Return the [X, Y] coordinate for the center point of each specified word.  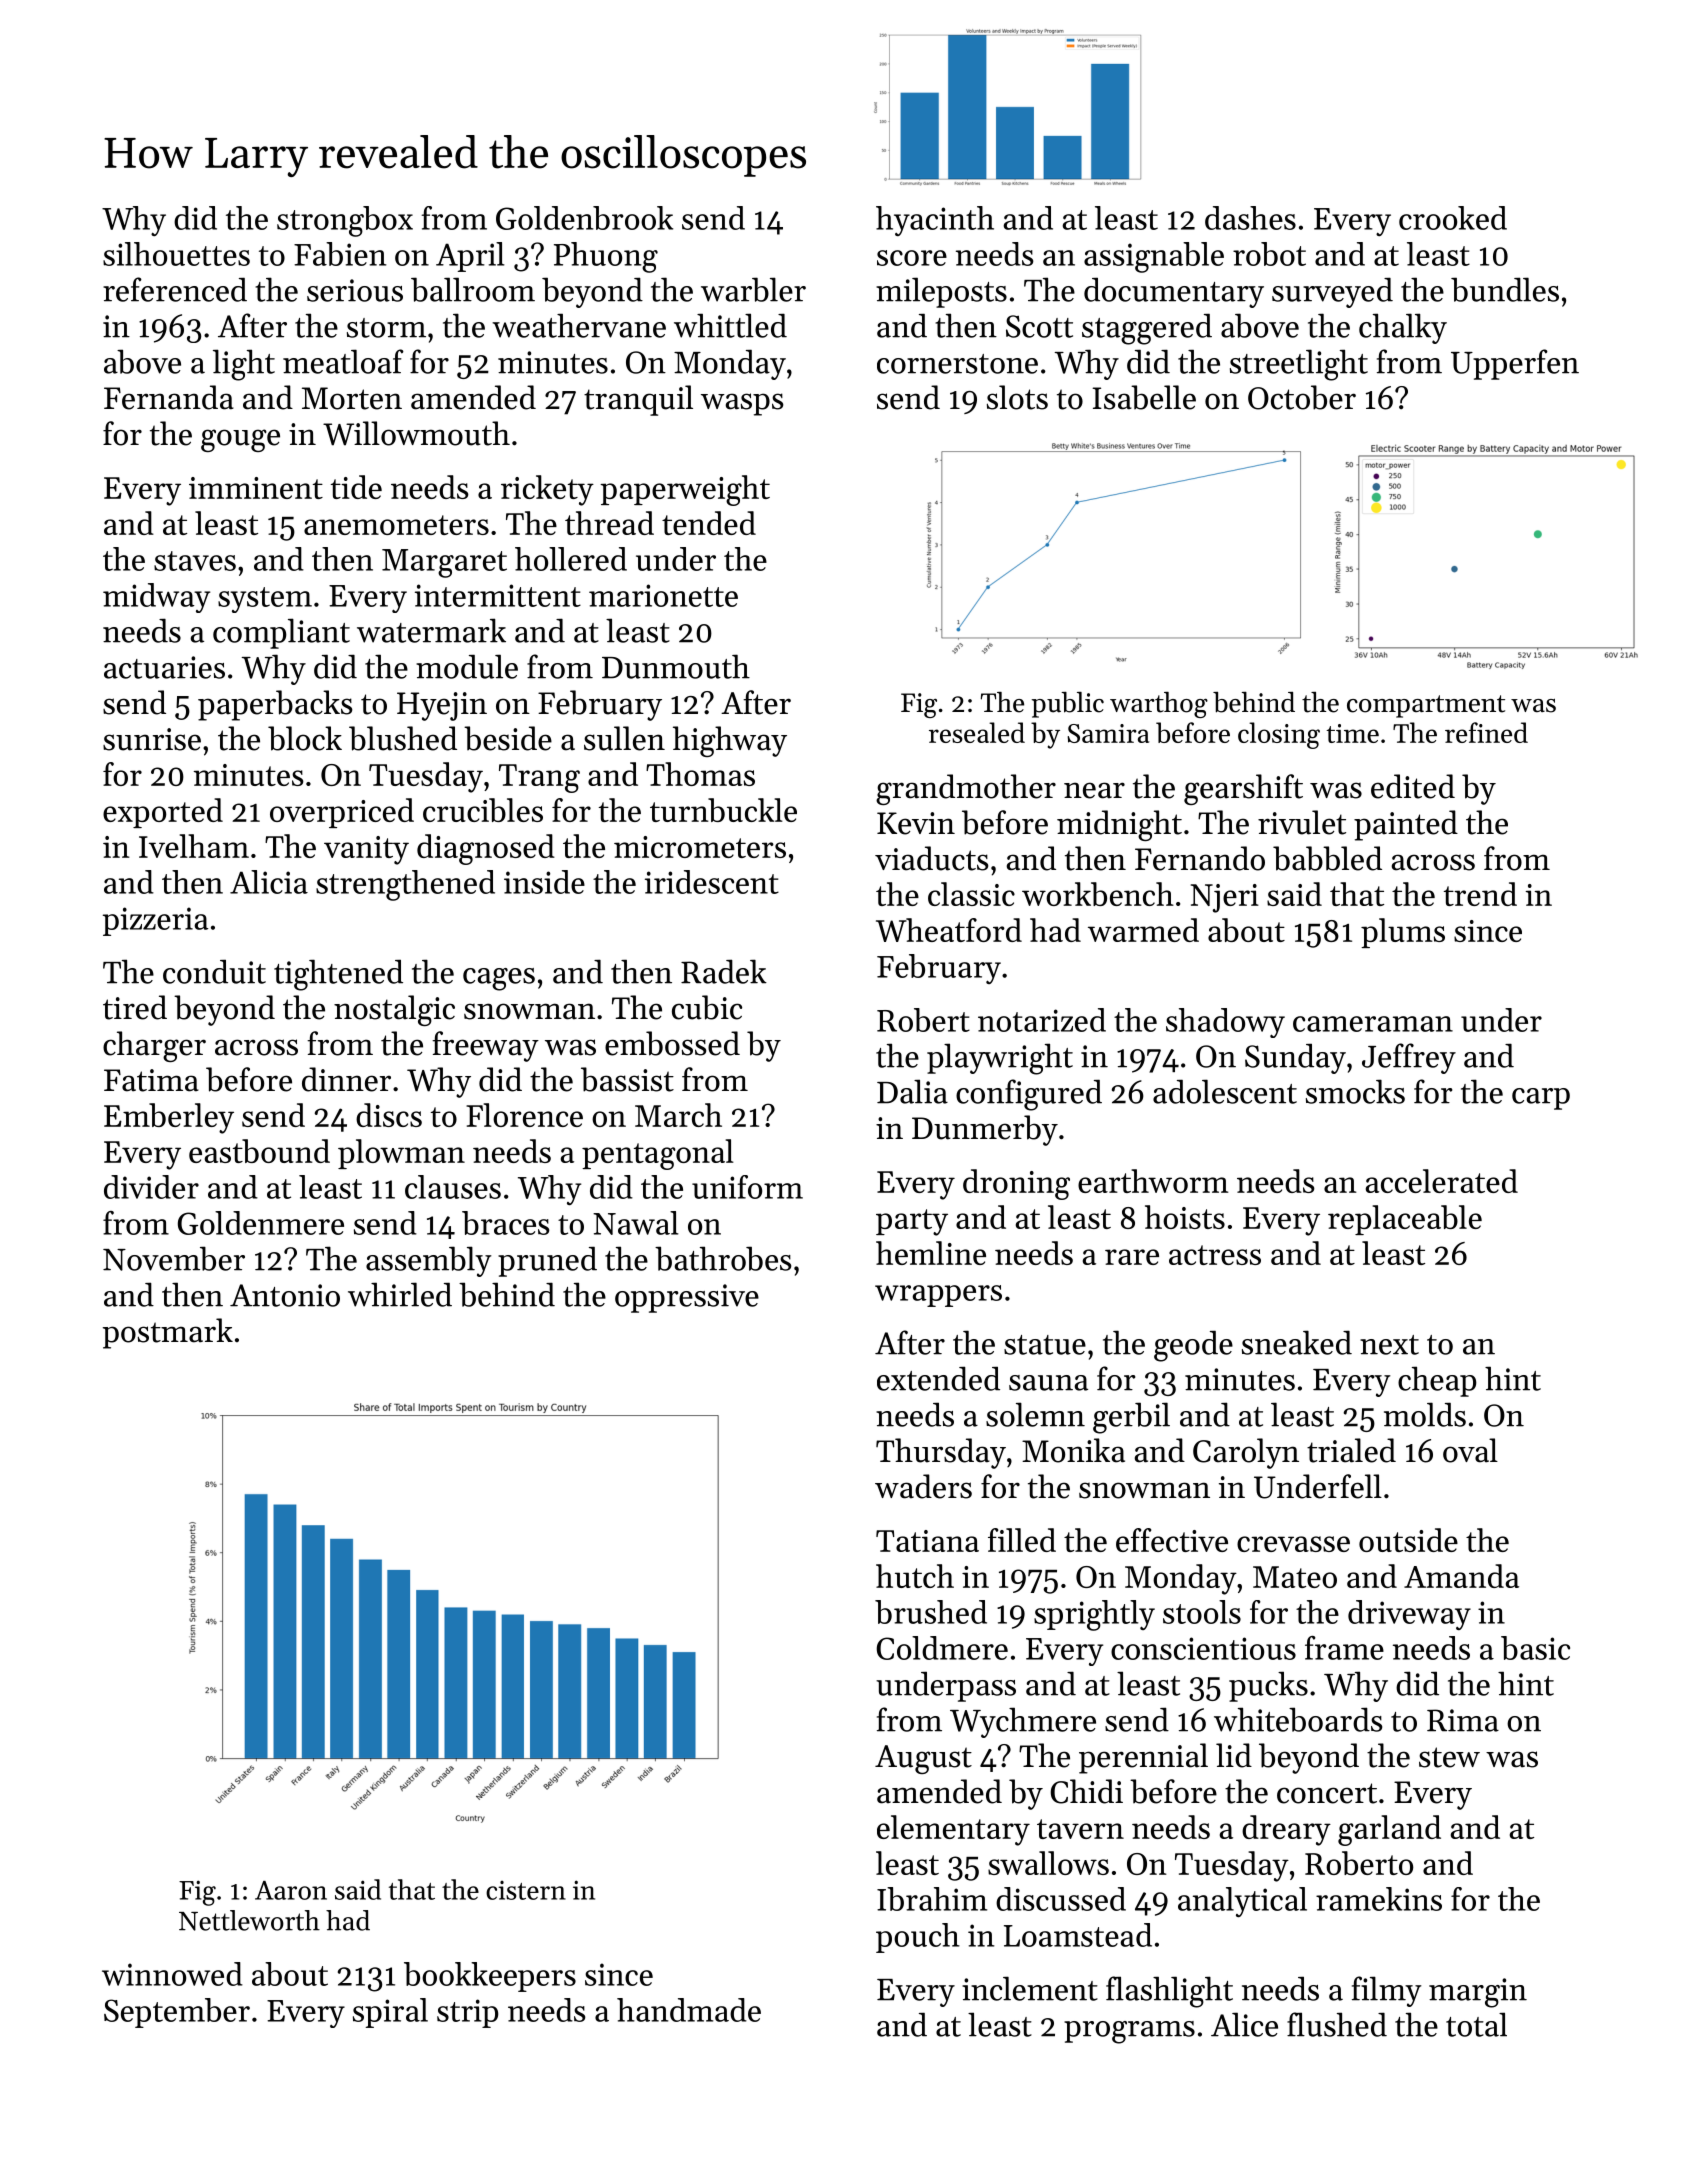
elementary [953, 1830]
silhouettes [176, 254]
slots [1017, 397]
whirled [400, 1294]
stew [1449, 1757]
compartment [1426, 706]
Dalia [912, 1091]
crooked [1453, 218]
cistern [526, 1890]
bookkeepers [490, 1977]
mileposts [941, 292]
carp [1541, 1099]
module [467, 666]
